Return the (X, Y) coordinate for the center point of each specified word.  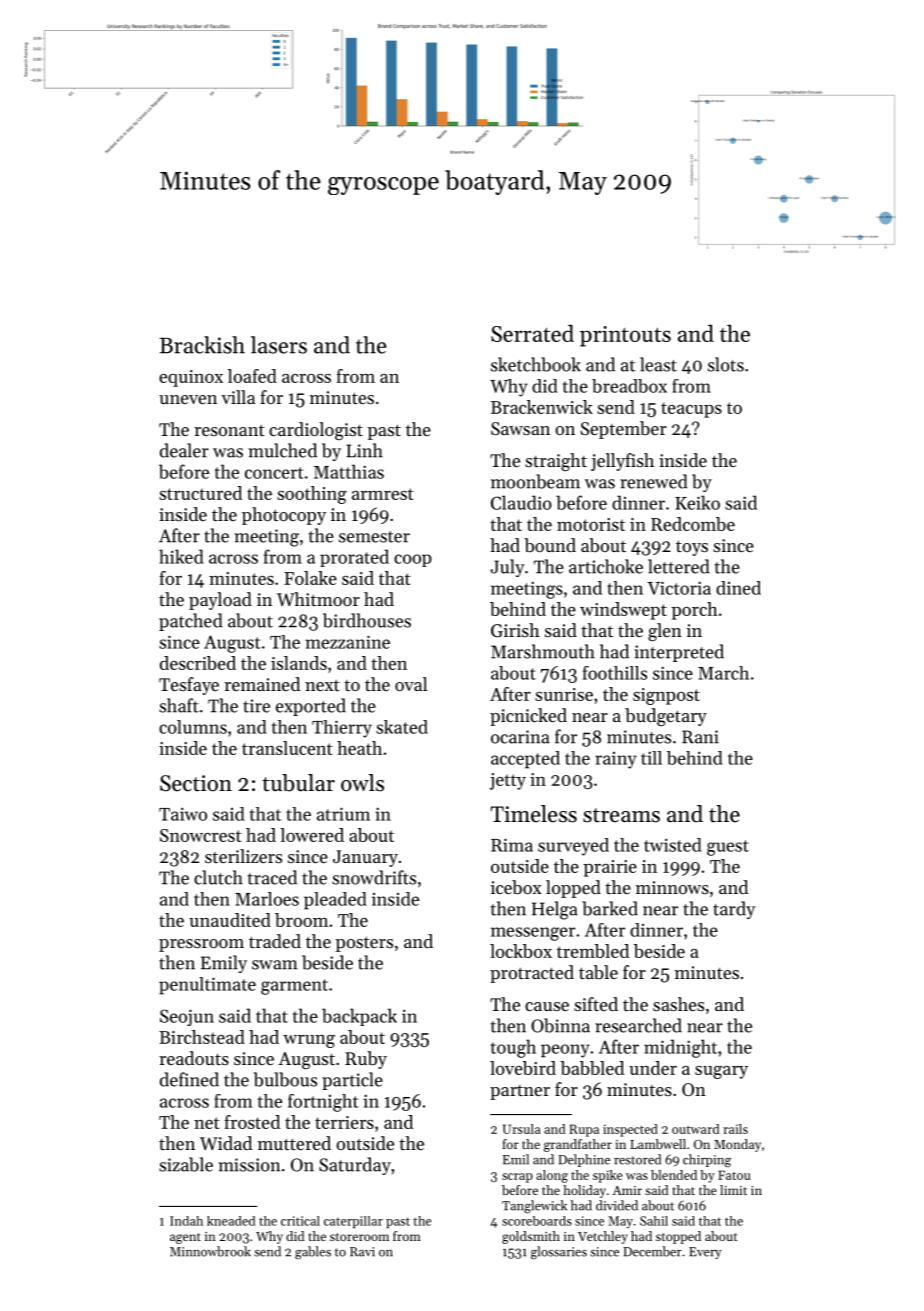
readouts (194, 1058)
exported (311, 707)
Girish (515, 630)
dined (738, 588)
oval (411, 684)
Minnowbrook (210, 1251)
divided (617, 1205)
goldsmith (531, 1237)
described (198, 663)
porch (694, 611)
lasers (279, 345)
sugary (721, 1072)
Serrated (532, 333)
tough (513, 1048)
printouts (625, 336)
